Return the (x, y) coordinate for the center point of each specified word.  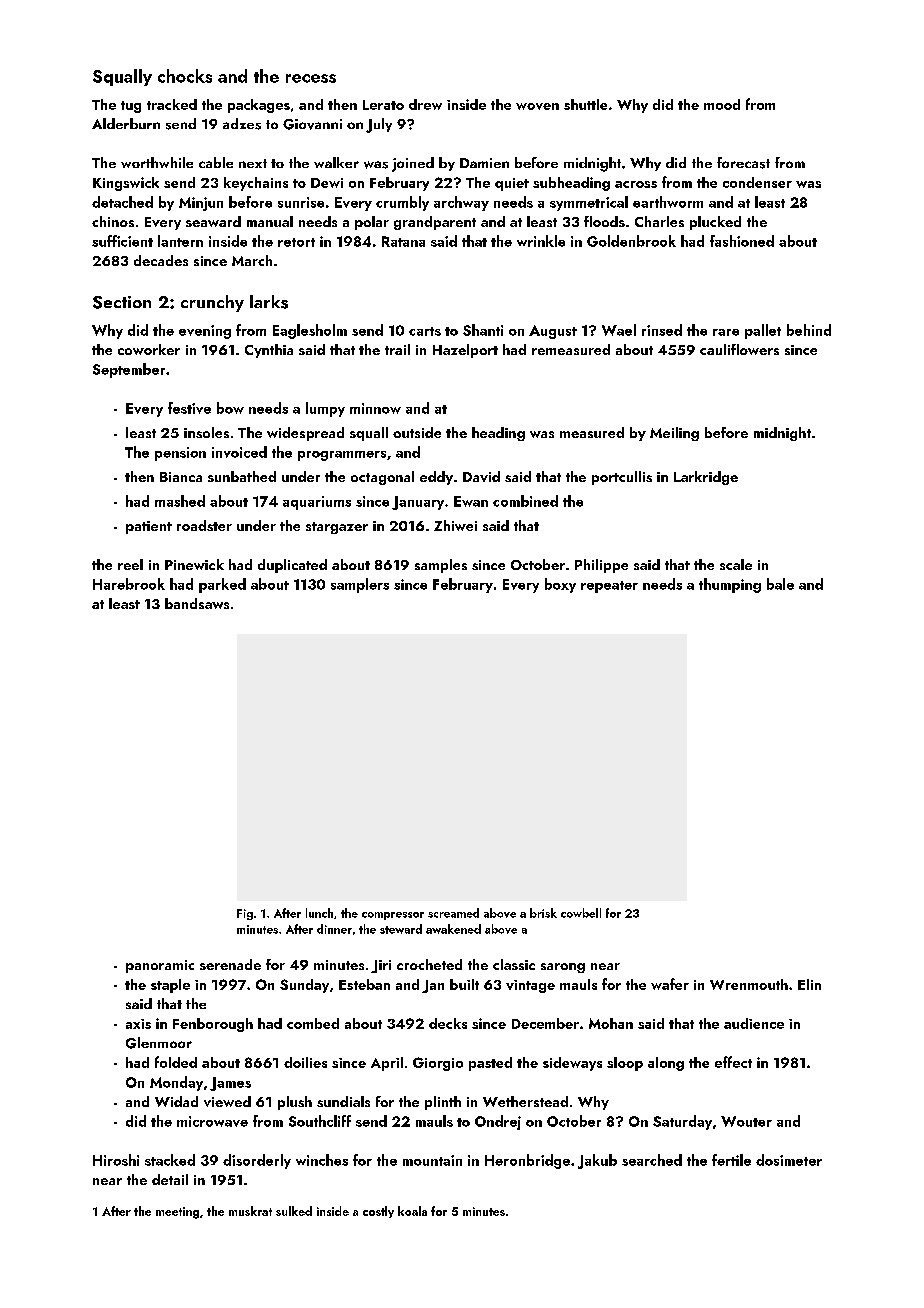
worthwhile (157, 162)
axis (138, 1024)
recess (311, 78)
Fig (245, 914)
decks (448, 1023)
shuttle (585, 104)
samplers (360, 585)
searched (652, 1160)
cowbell (581, 913)
